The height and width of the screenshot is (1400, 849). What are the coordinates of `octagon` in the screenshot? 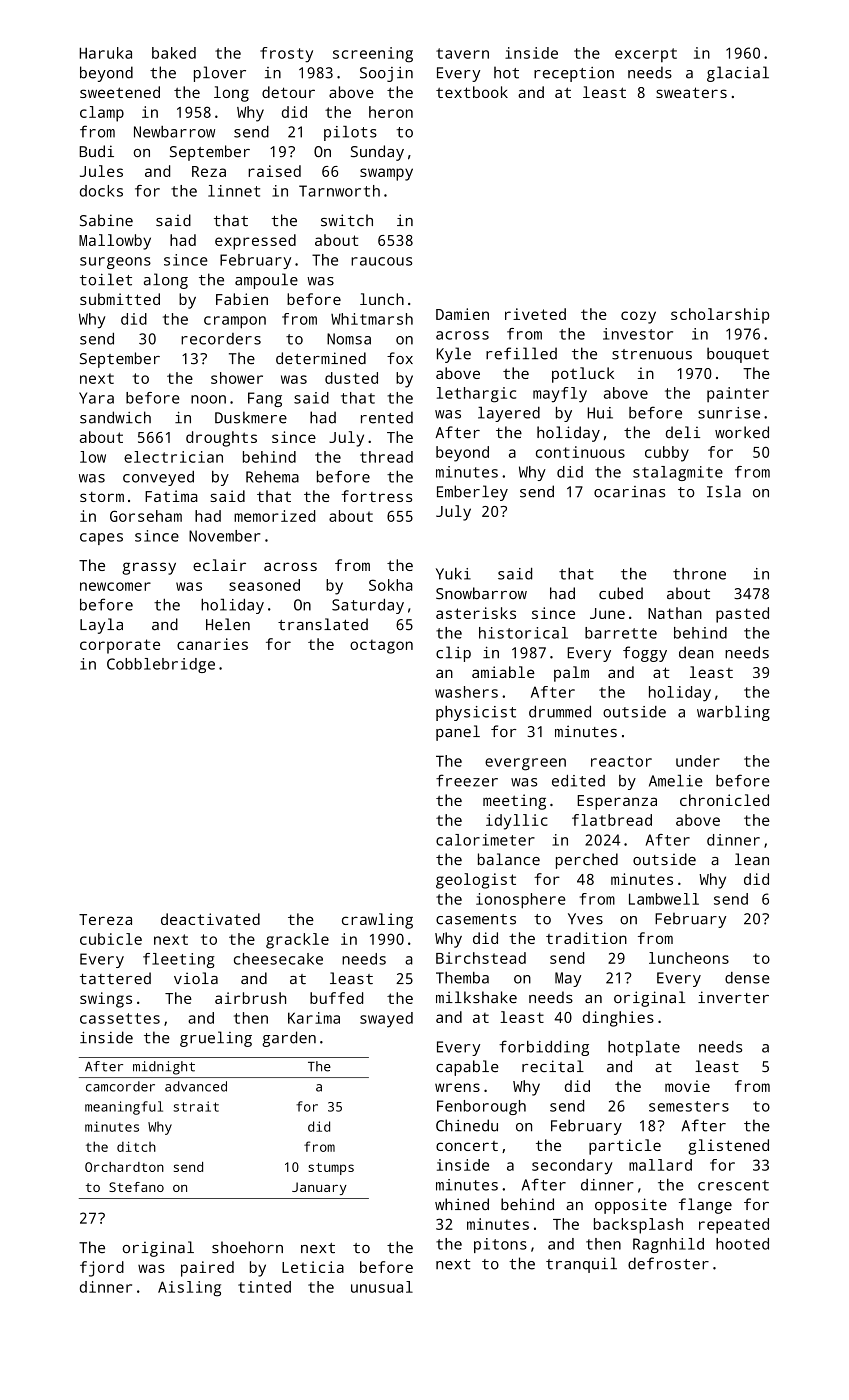 It's located at (381, 647).
